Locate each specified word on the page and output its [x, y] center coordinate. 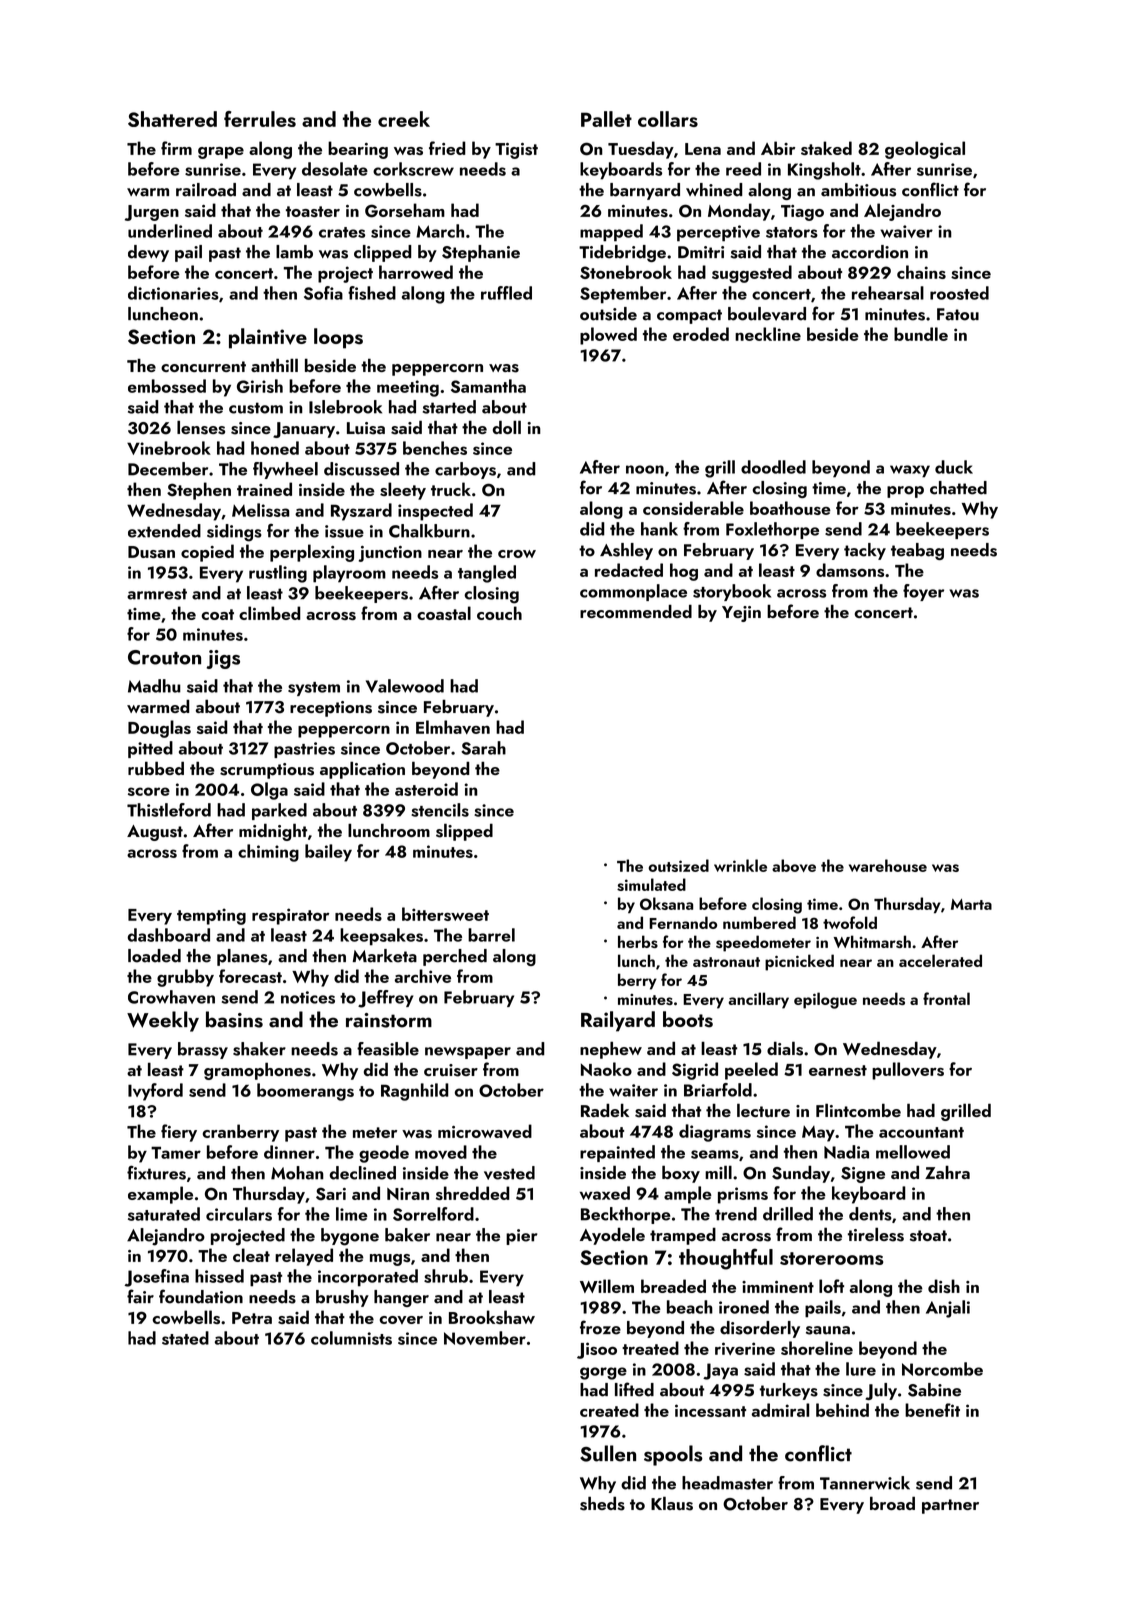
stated [185, 1338]
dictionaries [173, 293]
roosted [959, 293]
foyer [923, 592]
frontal [946, 998]
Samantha [488, 386]
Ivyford [155, 1092]
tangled [487, 574]
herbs [638, 941]
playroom [349, 574]
